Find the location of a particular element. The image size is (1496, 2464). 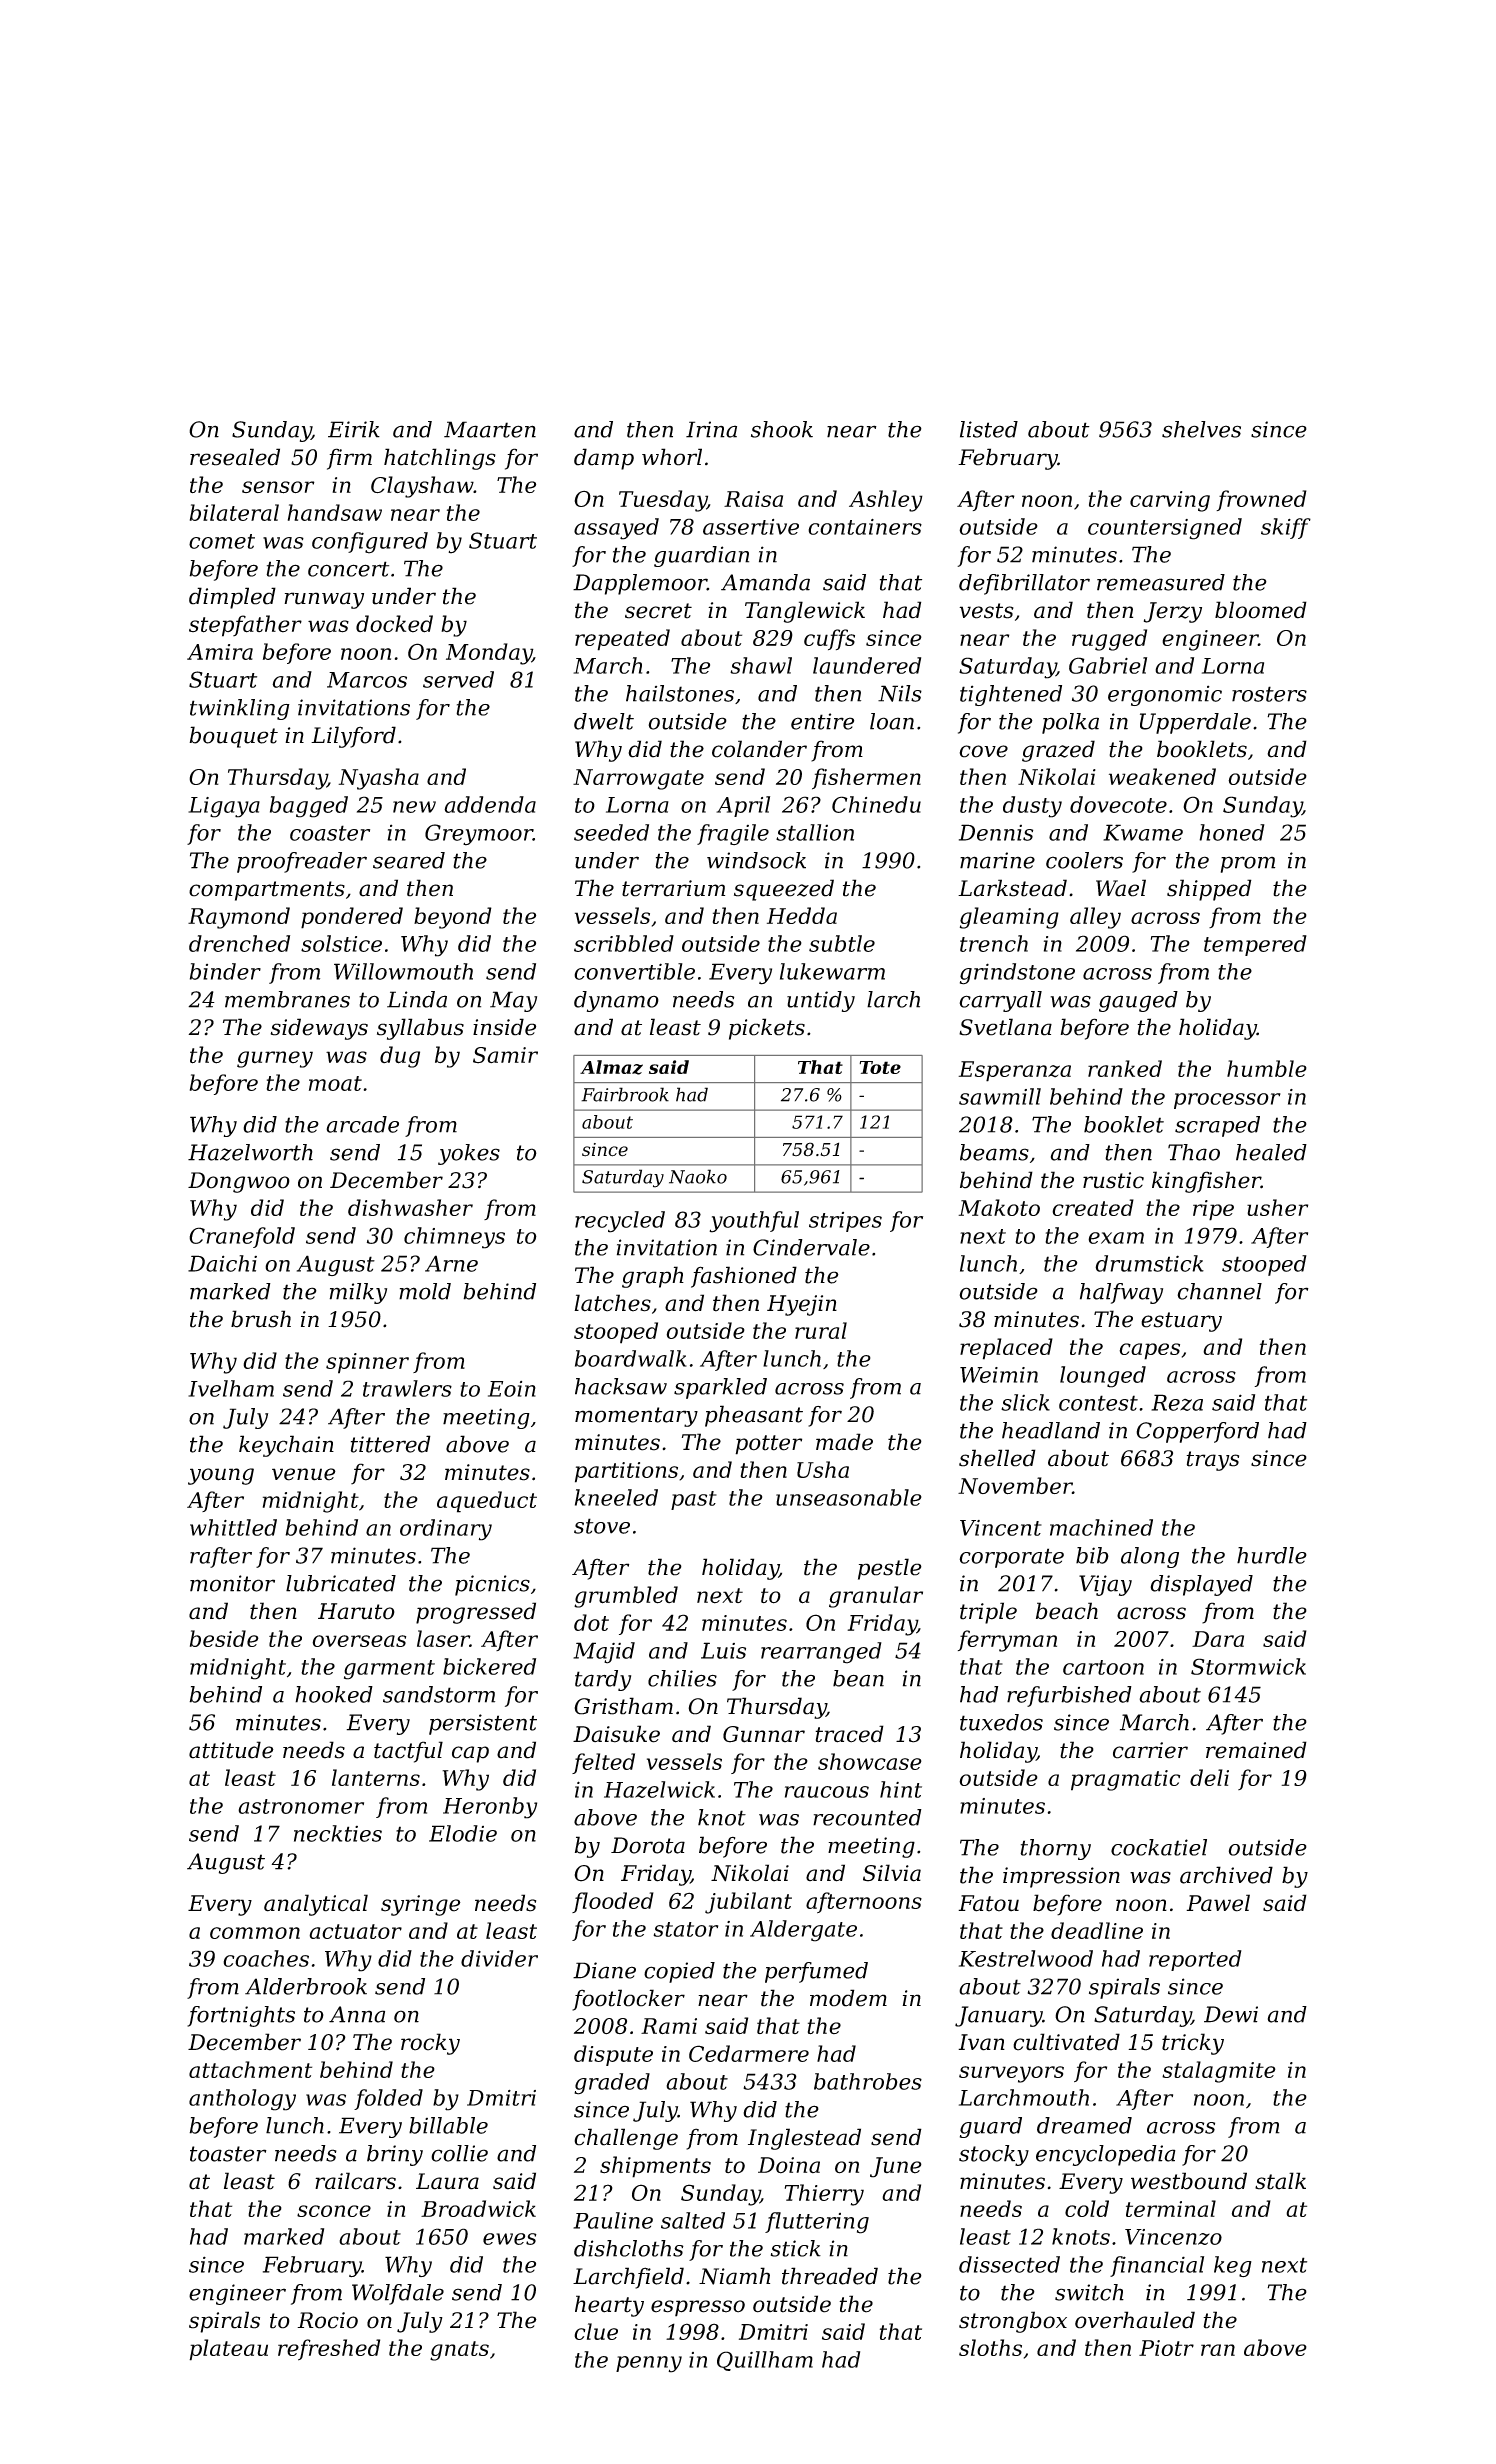

assertive is located at coordinates (751, 527).
